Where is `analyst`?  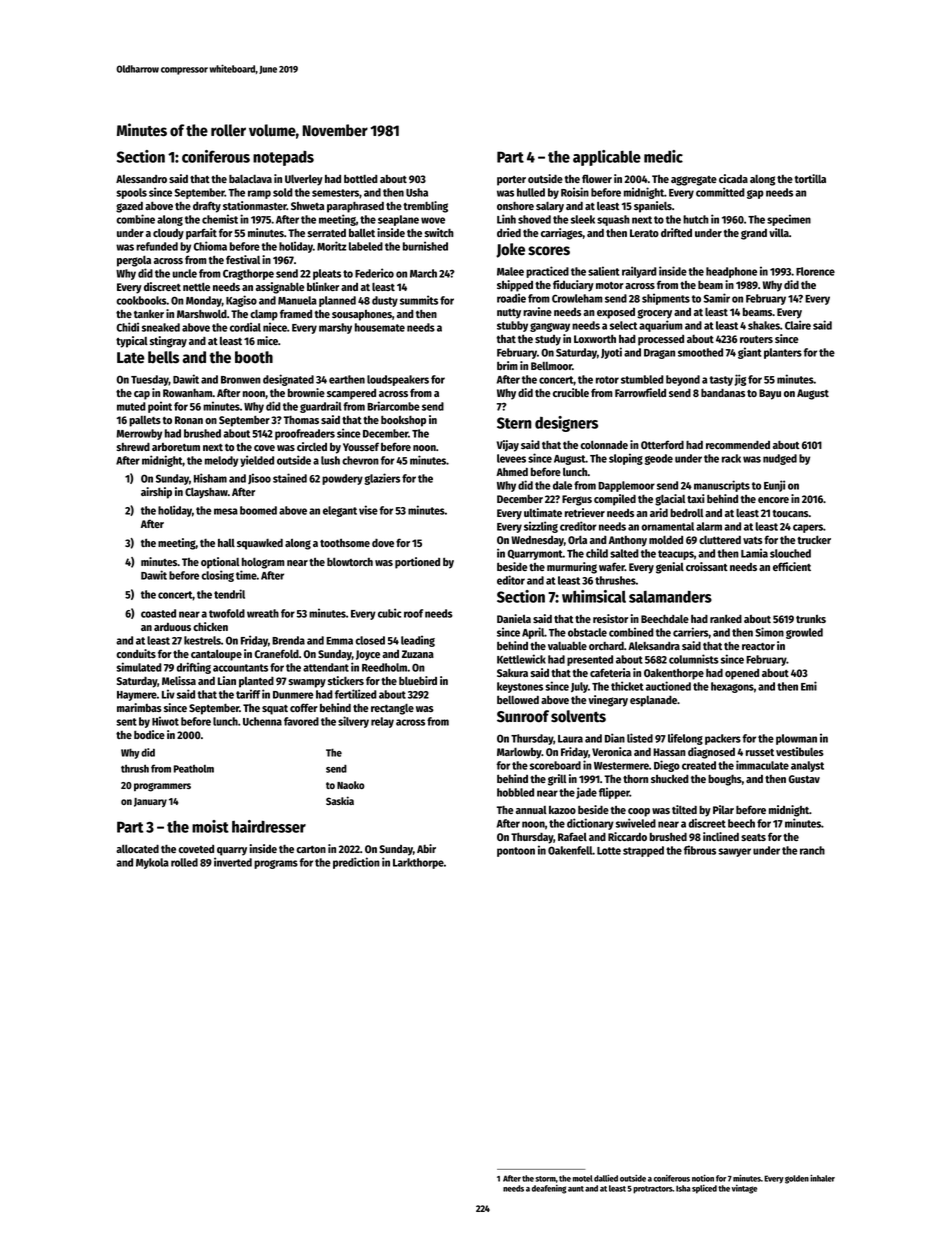 analyst is located at coordinates (807, 766).
